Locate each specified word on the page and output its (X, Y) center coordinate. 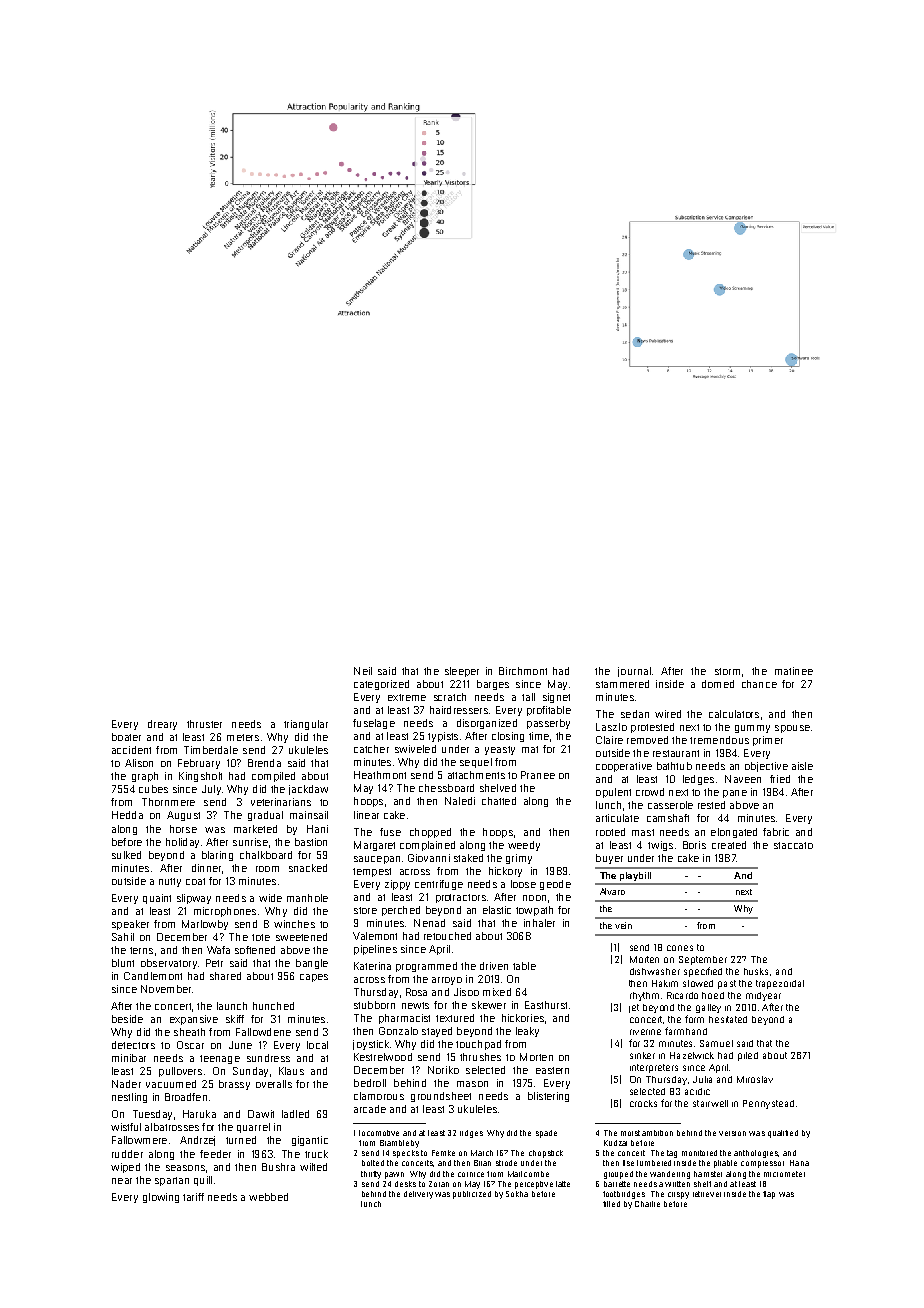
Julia (702, 1079)
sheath (189, 1032)
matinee (794, 671)
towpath (534, 911)
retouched (447, 936)
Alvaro (612, 891)
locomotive (379, 1133)
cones (680, 948)
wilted (313, 1167)
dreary (162, 725)
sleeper (462, 672)
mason (472, 1084)
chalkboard (266, 855)
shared (225, 976)
